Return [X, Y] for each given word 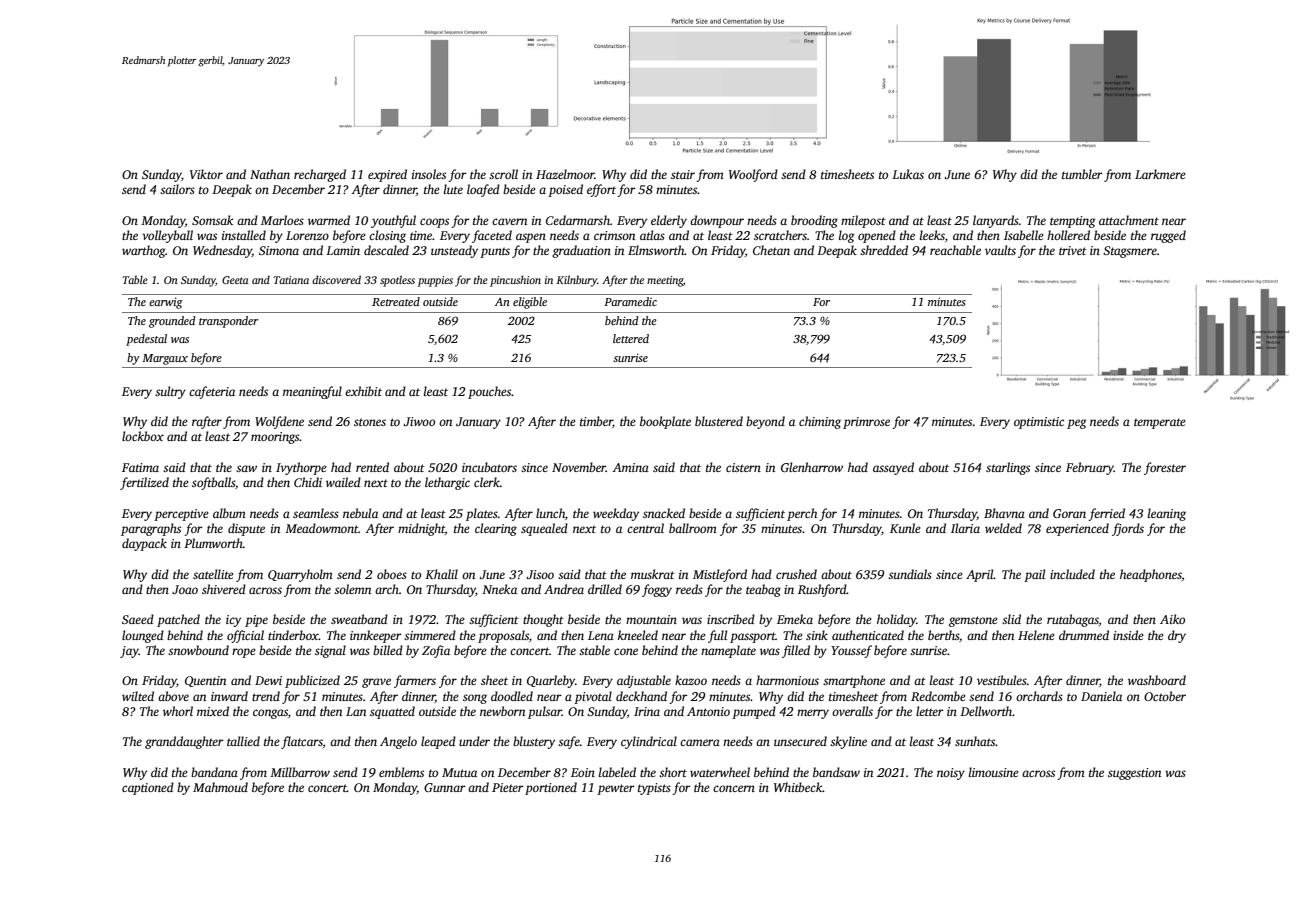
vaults [1000, 250]
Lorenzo [307, 235]
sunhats [975, 741]
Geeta [235, 280]
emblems [401, 772]
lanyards [996, 221]
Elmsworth [656, 250]
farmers [415, 681]
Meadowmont [321, 528]
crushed [796, 574]
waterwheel [720, 772]
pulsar [545, 712]
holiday [897, 620]
